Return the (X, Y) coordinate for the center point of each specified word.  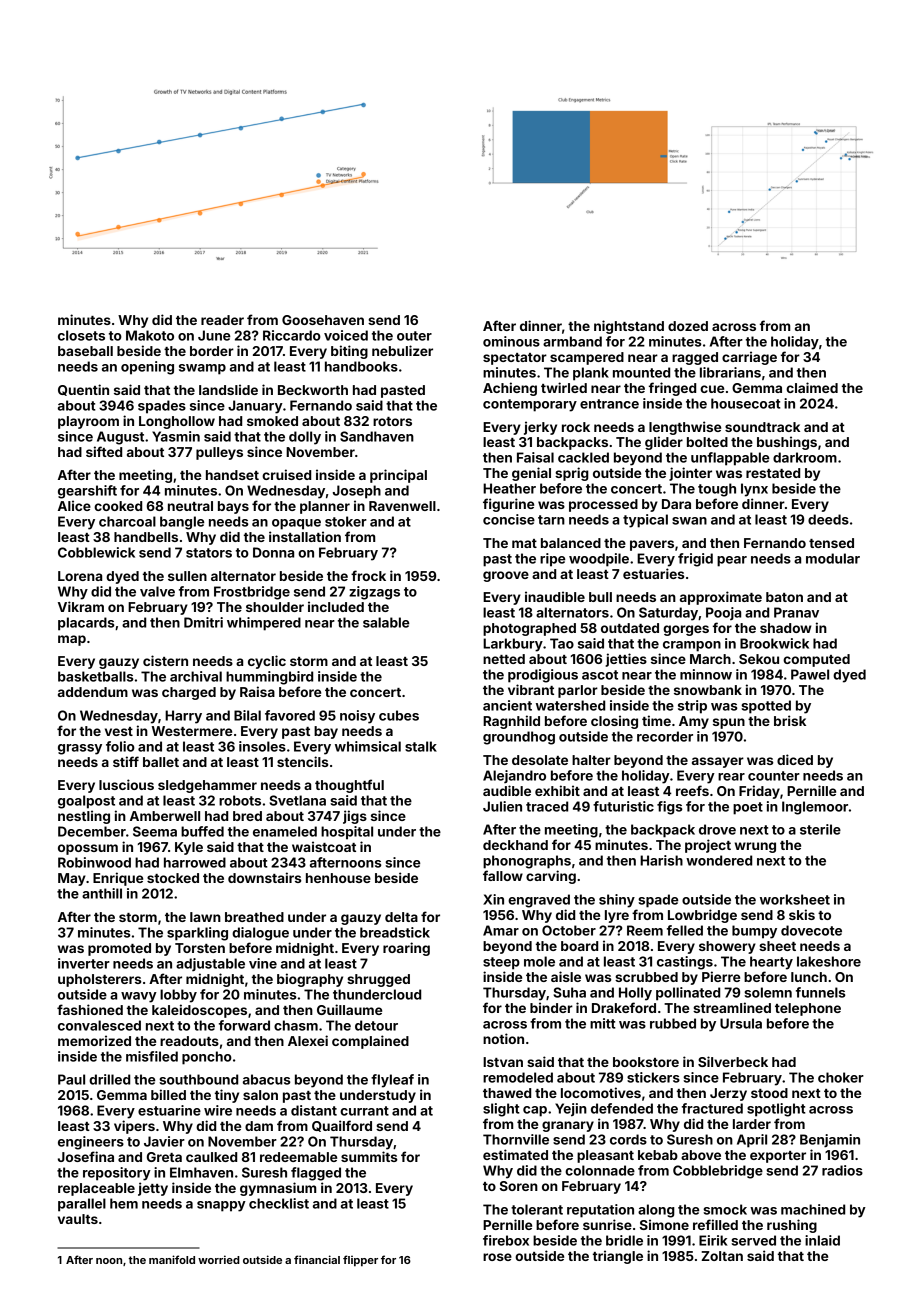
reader (222, 320)
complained (370, 1042)
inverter (84, 963)
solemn (768, 992)
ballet (161, 762)
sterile (820, 829)
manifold (172, 1259)
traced (547, 806)
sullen (187, 576)
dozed (688, 326)
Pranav (796, 612)
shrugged (378, 980)
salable (386, 622)
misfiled (152, 1056)
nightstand (629, 327)
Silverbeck (733, 1061)
